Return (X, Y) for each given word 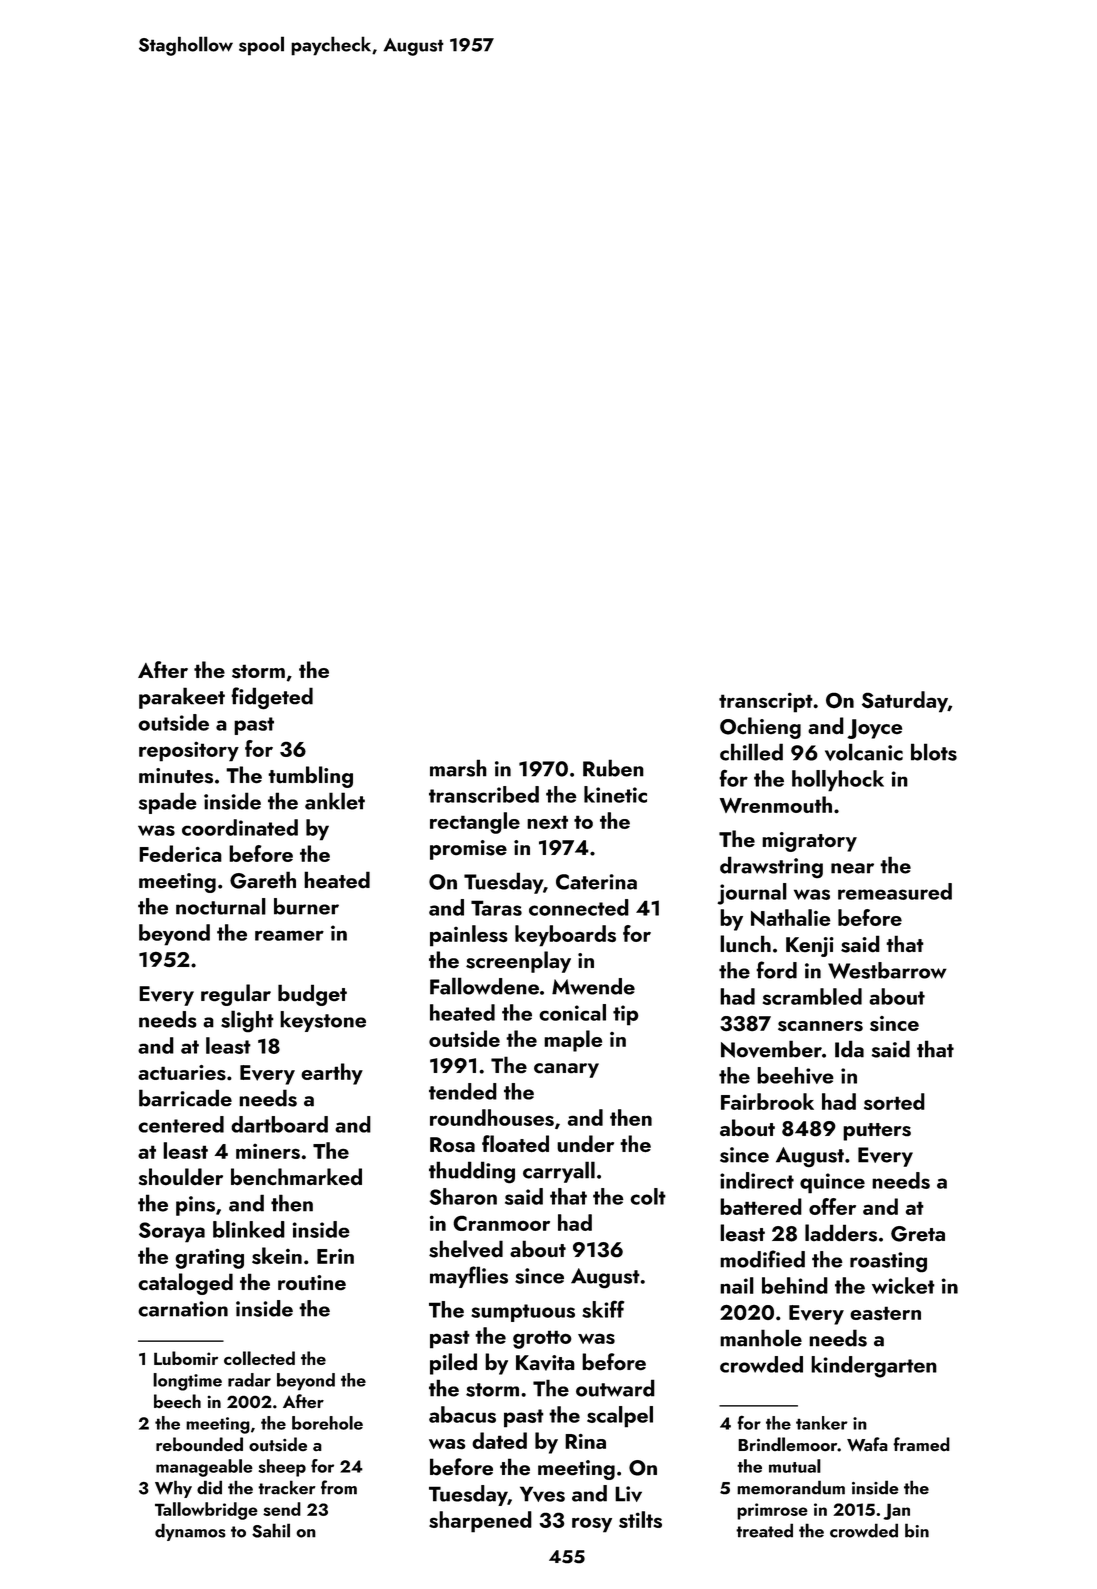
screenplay (518, 962)
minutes (176, 776)
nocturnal (221, 906)
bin (917, 1530)
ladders (841, 1233)
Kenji (810, 947)
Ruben (613, 768)
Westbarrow (887, 970)
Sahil (271, 1530)
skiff (603, 1309)
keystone (323, 1021)
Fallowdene (484, 986)
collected (259, 1358)
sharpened (480, 1522)
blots (934, 752)
